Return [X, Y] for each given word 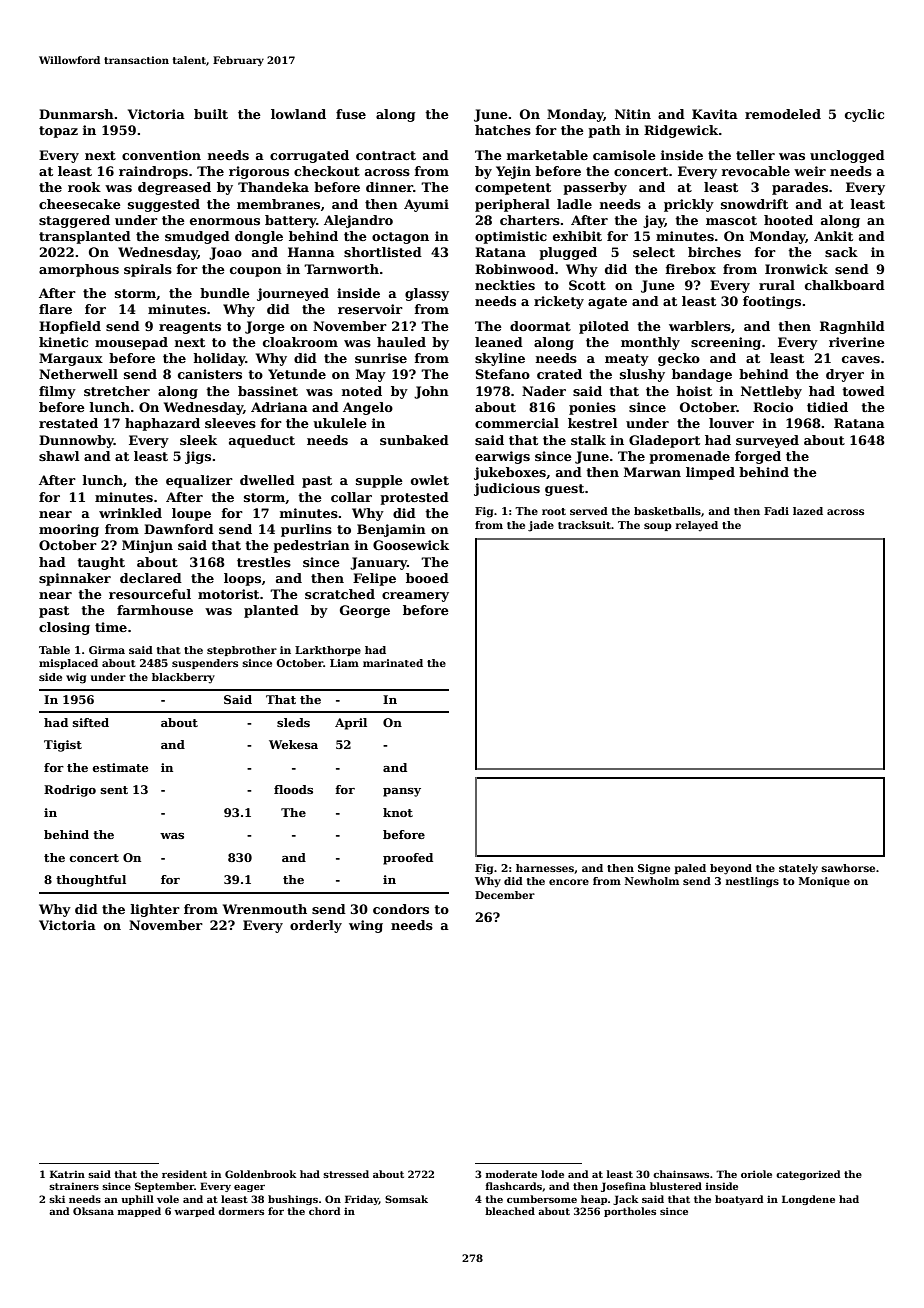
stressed [346, 1174]
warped [194, 1212]
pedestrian [311, 546]
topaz [58, 132]
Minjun [147, 546]
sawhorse [848, 868]
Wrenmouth [265, 909]
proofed [408, 859]
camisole [624, 155]
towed [863, 391]
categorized [808, 1175]
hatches [503, 130]
